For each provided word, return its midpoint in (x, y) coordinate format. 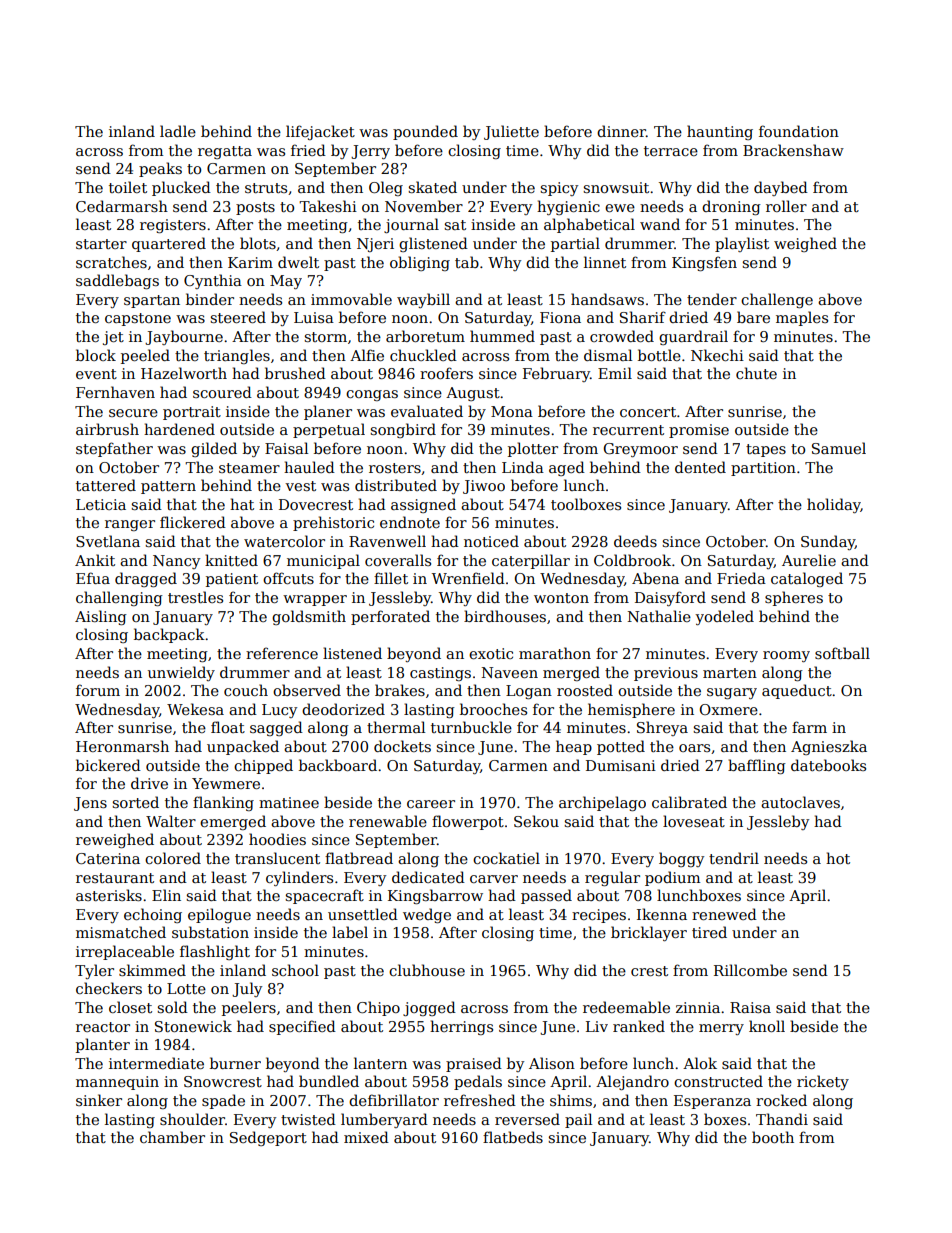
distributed (396, 485)
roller (786, 206)
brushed (295, 373)
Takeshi (328, 206)
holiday (834, 505)
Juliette (511, 132)
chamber (172, 1137)
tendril (734, 858)
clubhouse (427, 970)
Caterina (108, 858)
